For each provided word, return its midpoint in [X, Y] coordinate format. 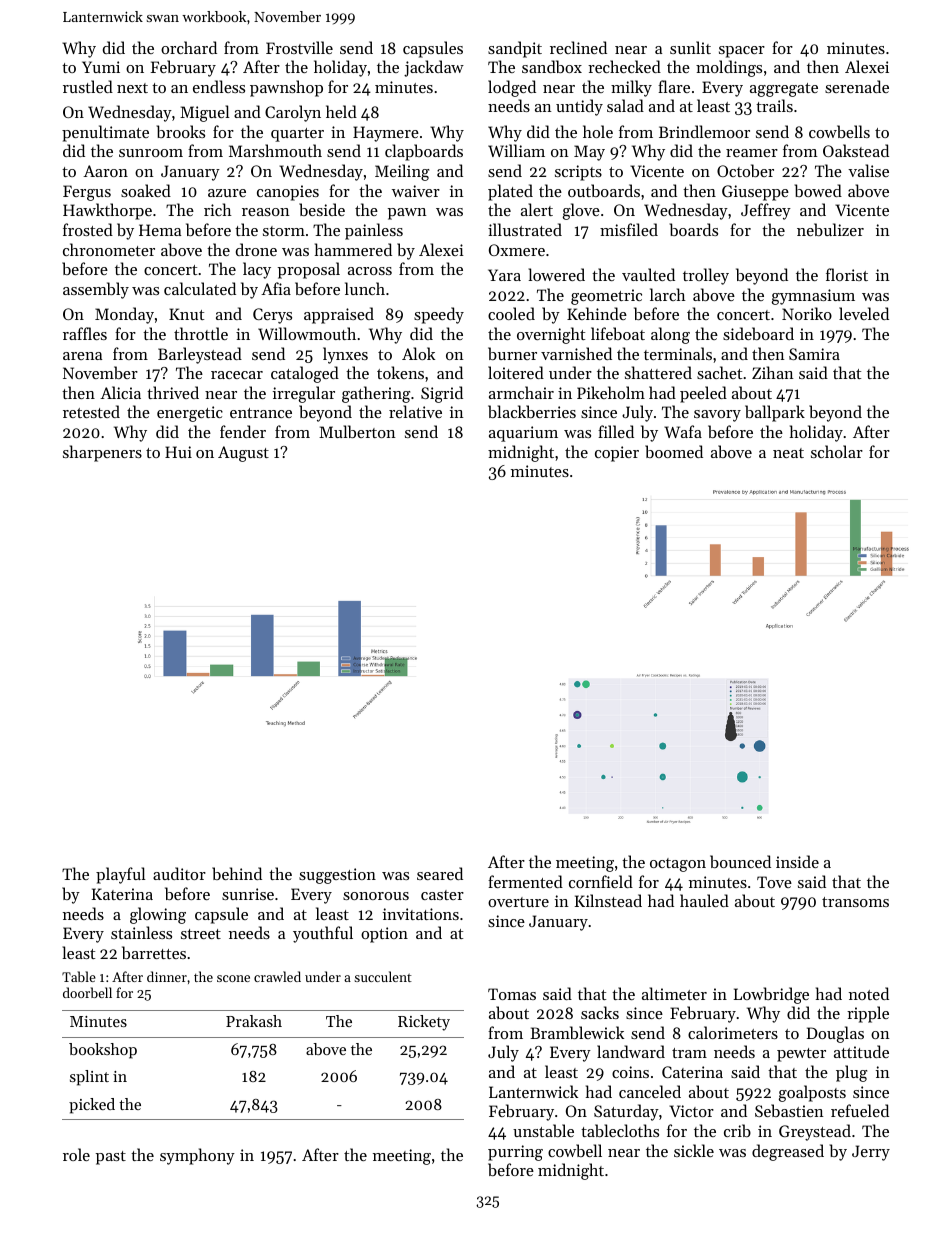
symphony [197, 1156]
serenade [857, 86]
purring [515, 1153]
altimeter [674, 993]
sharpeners [102, 453]
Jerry [871, 1153]
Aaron [105, 171]
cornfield [601, 881]
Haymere [386, 134]
